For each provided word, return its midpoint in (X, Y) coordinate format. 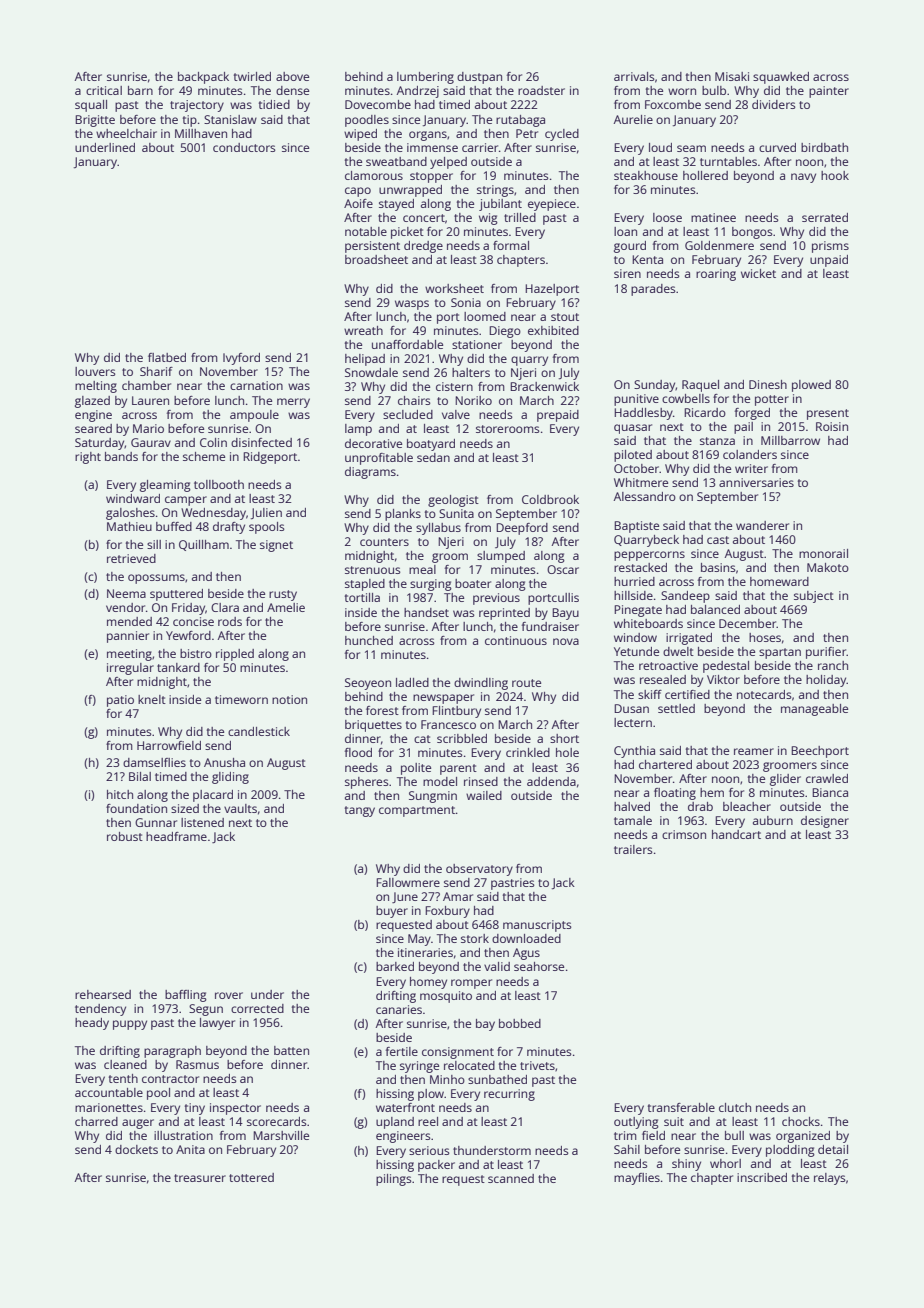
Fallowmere (408, 882)
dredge (423, 247)
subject (814, 597)
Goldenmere (719, 245)
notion (289, 699)
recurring (509, 1095)
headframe (176, 836)
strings (495, 191)
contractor (170, 1079)
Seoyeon (368, 684)
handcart (736, 834)
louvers (95, 371)
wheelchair (126, 133)
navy (803, 178)
